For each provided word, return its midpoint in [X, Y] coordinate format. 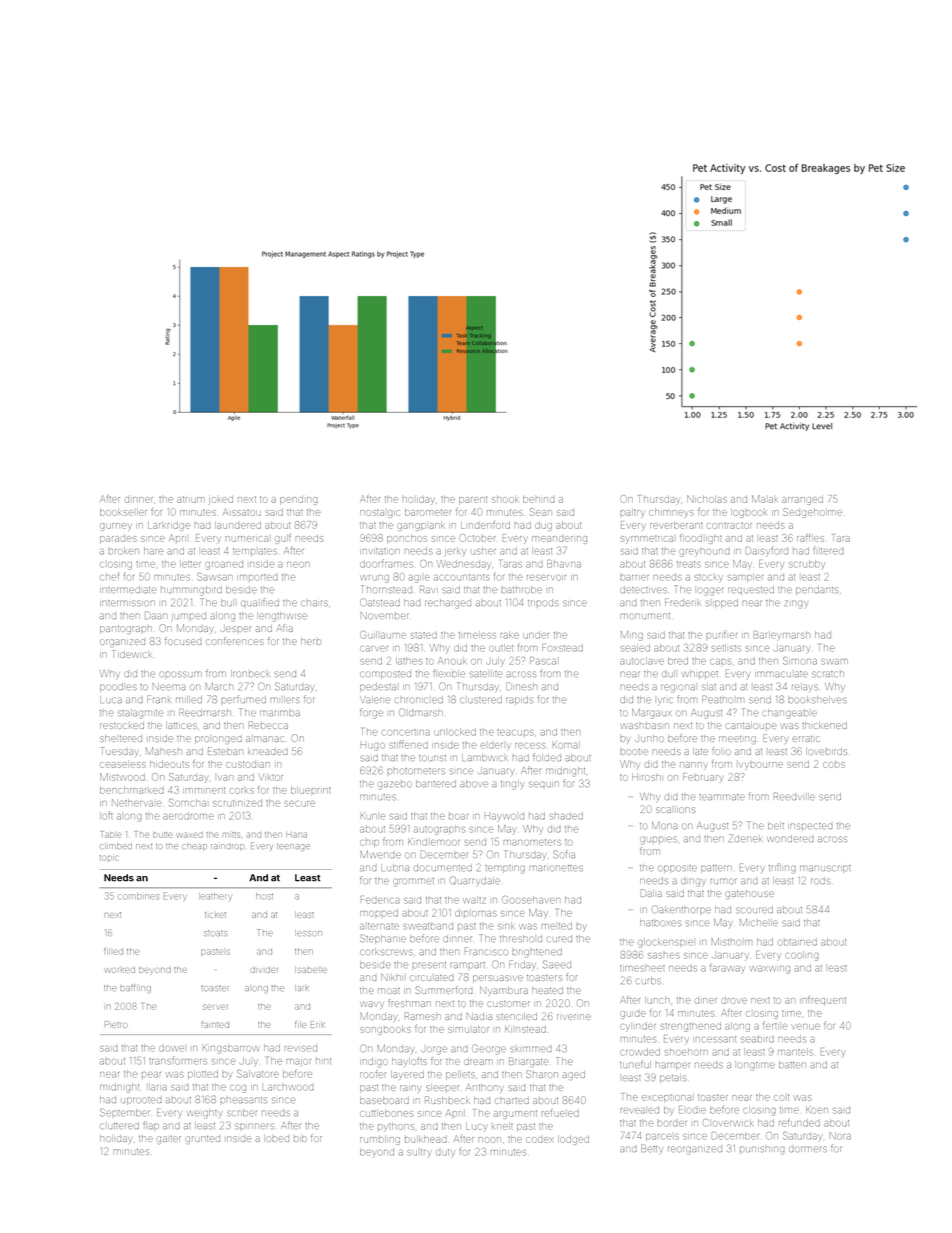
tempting [505, 869]
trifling [782, 868]
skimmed [530, 1049]
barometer [428, 512]
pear [151, 1075]
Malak [765, 499]
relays [805, 687]
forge [371, 713]
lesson [308, 933]
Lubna [395, 867]
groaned [224, 566]
